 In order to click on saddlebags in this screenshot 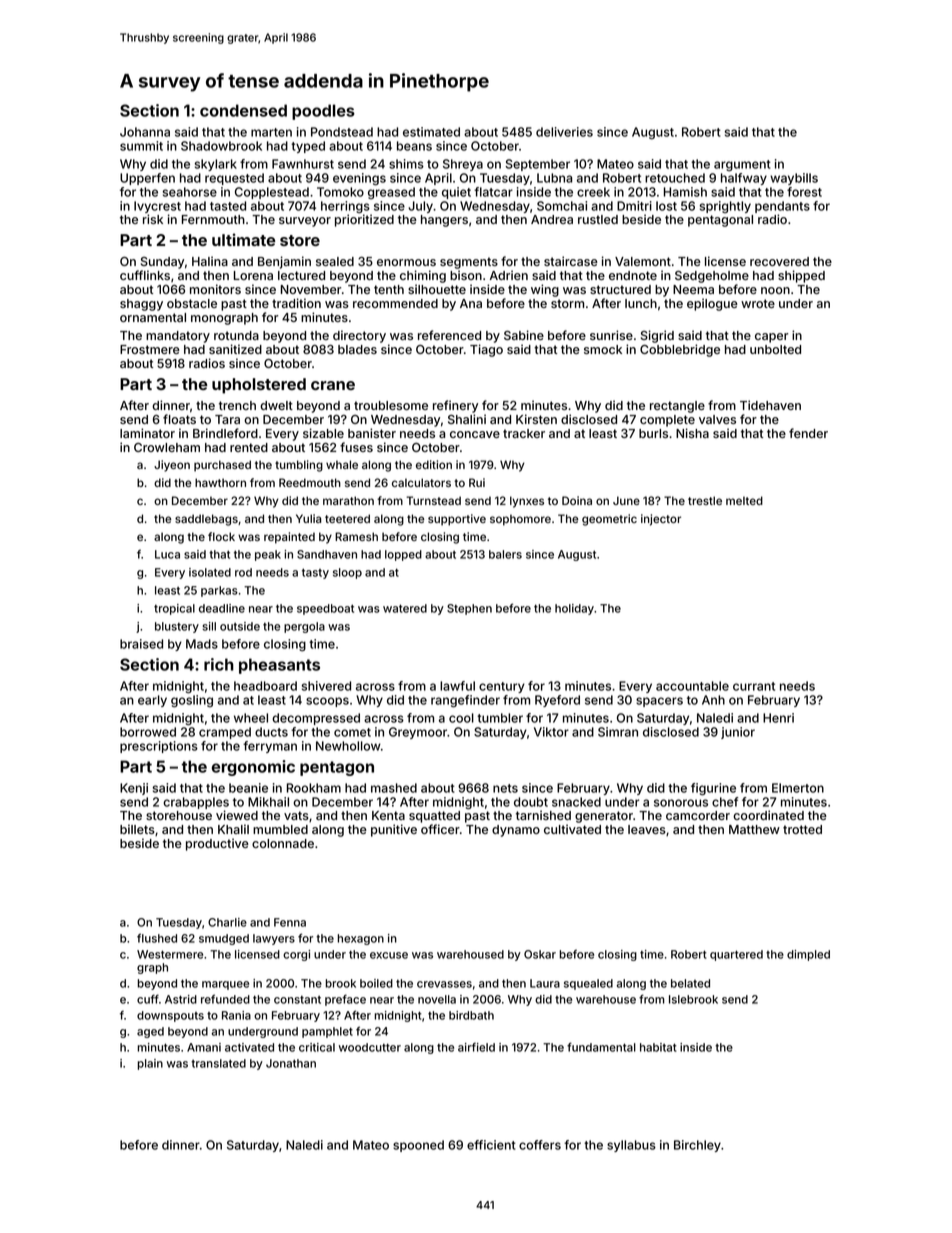, I will do `click(206, 520)`.
